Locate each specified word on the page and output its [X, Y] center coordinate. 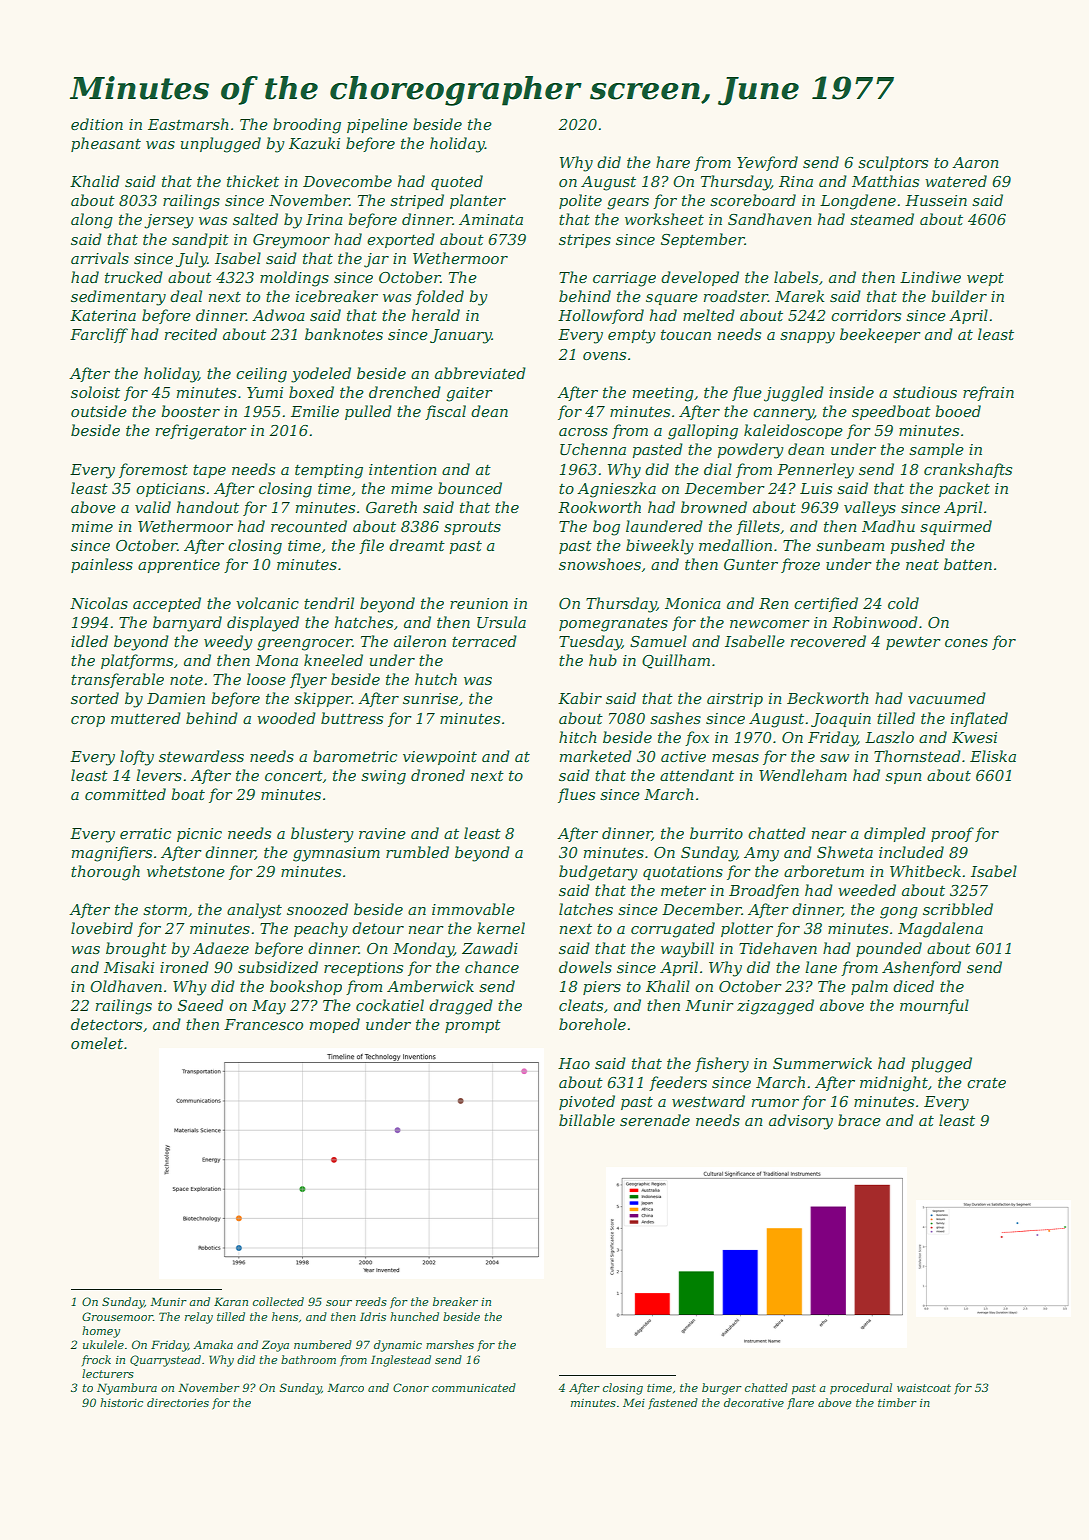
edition [97, 124]
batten [968, 564]
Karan [231, 1301]
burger [722, 1389]
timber [897, 1402]
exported [401, 240]
